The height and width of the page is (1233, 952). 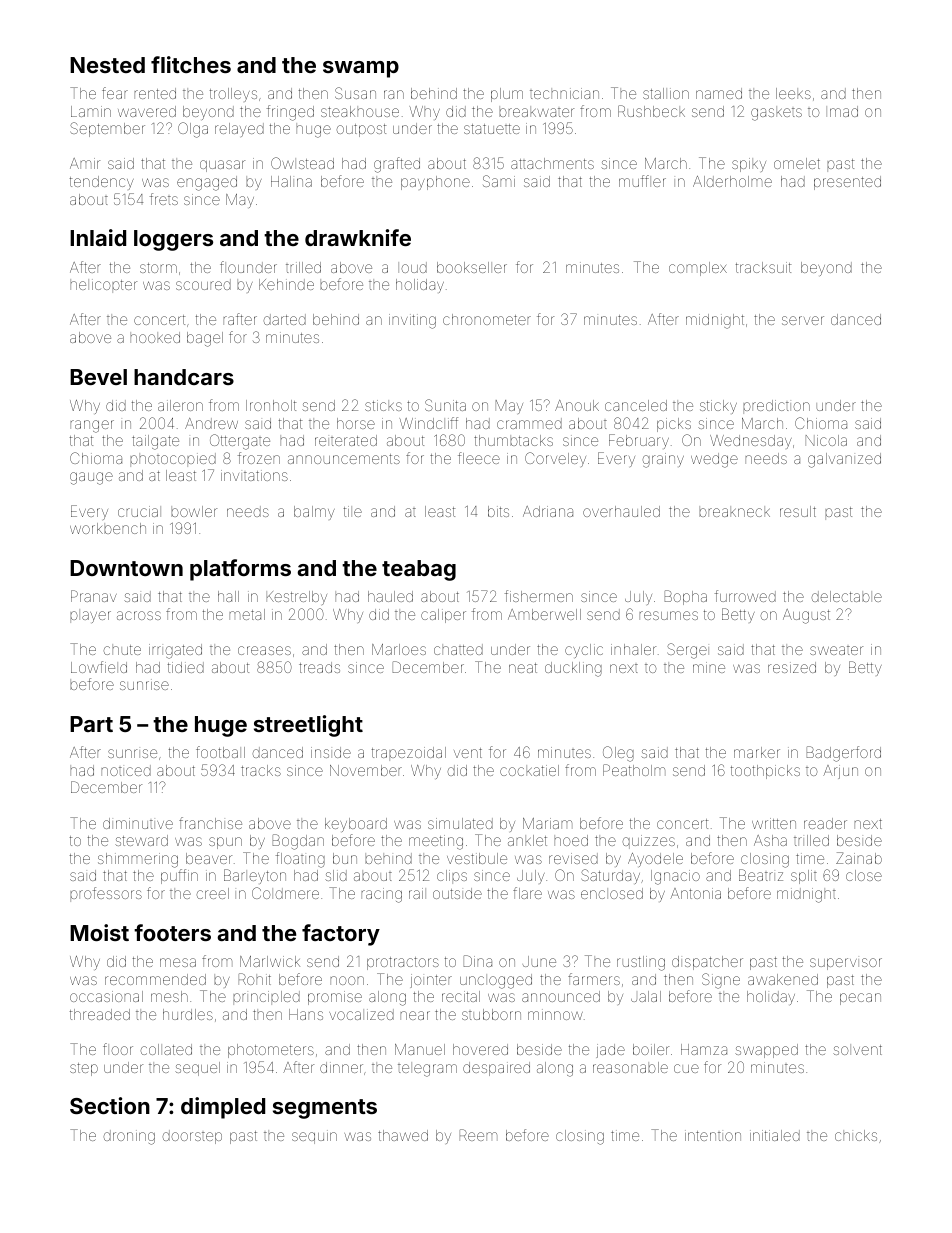 What do you see at coordinates (634, 770) in the page?
I see `Peatholm` at bounding box center [634, 770].
